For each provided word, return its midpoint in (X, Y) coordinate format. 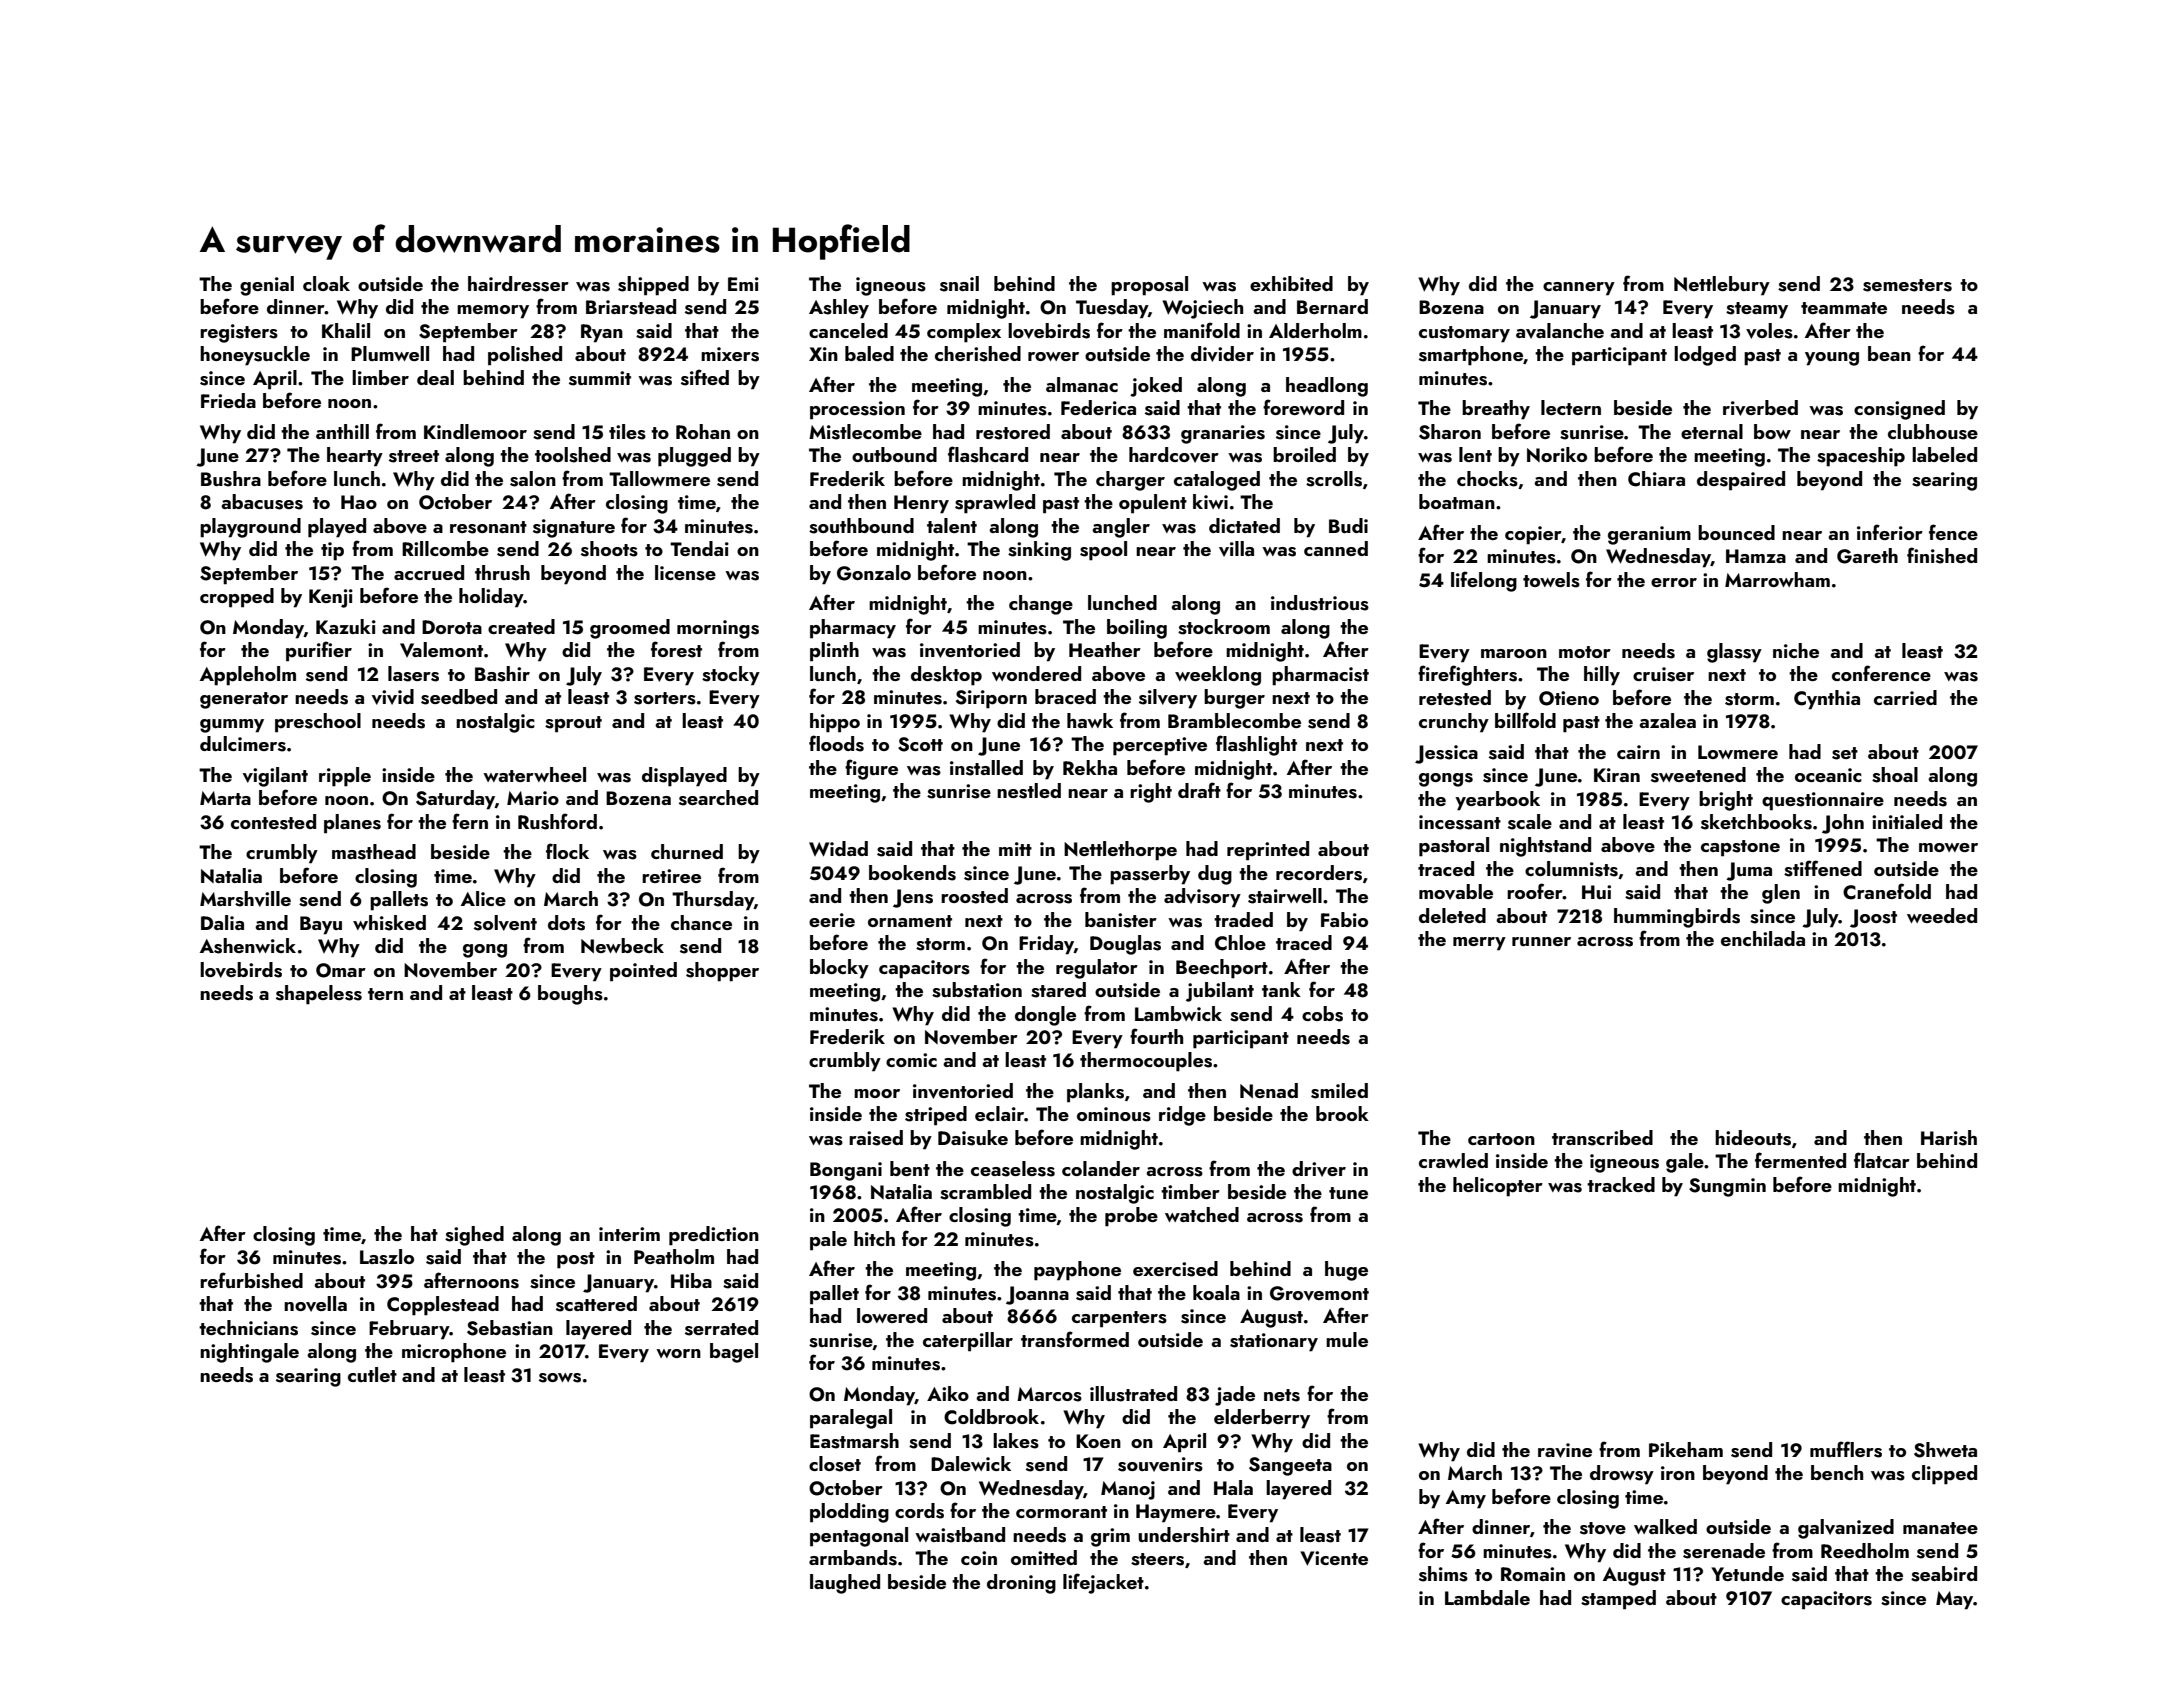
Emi (743, 284)
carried (1905, 697)
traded (1243, 919)
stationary (1274, 1342)
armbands (853, 1558)
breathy (1496, 410)
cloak (326, 283)
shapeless (319, 995)
